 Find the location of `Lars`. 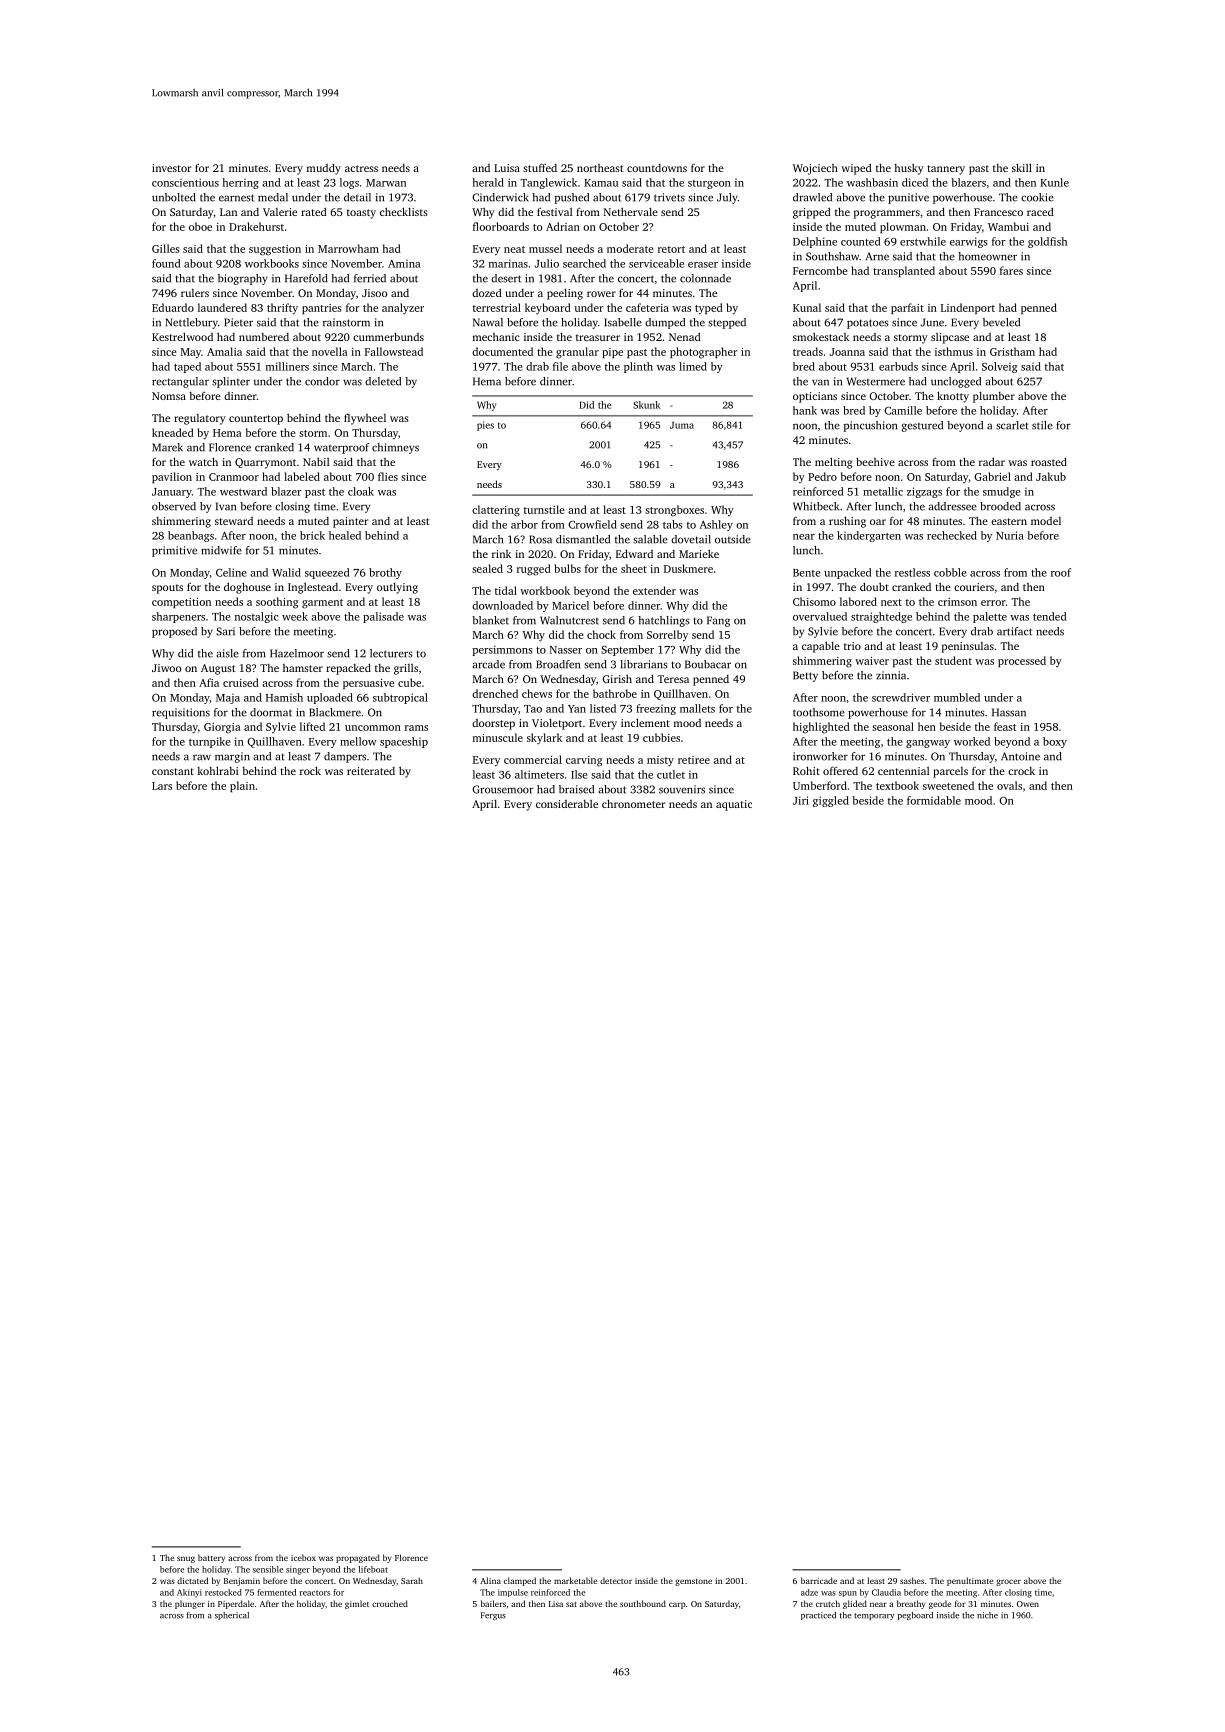

Lars is located at coordinates (162, 786).
